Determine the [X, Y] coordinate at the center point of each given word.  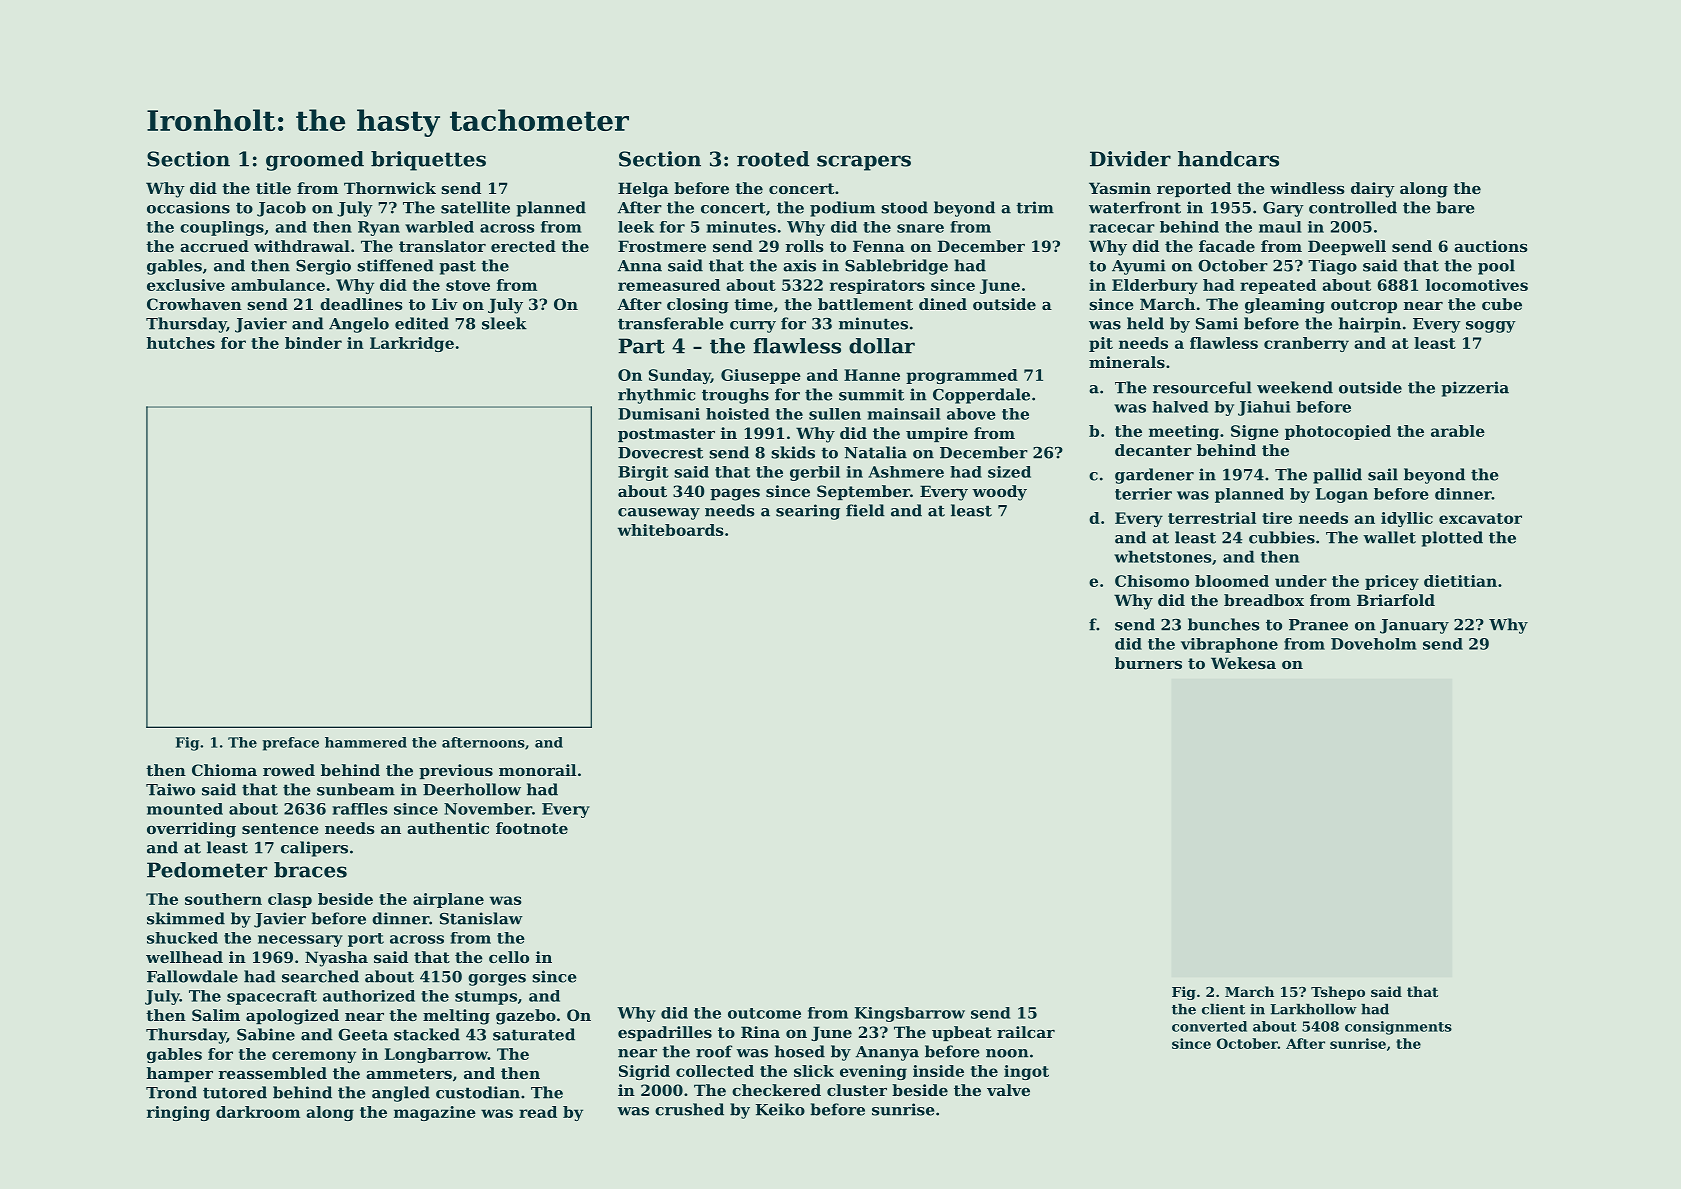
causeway [659, 514]
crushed [689, 1109]
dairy [1373, 190]
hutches [180, 343]
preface [290, 744]
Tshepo [1338, 993]
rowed [289, 770]
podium [842, 209]
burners [1148, 663]
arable [1458, 431]
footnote [532, 828]
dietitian [1460, 581]
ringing [178, 1113]
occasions [188, 207]
